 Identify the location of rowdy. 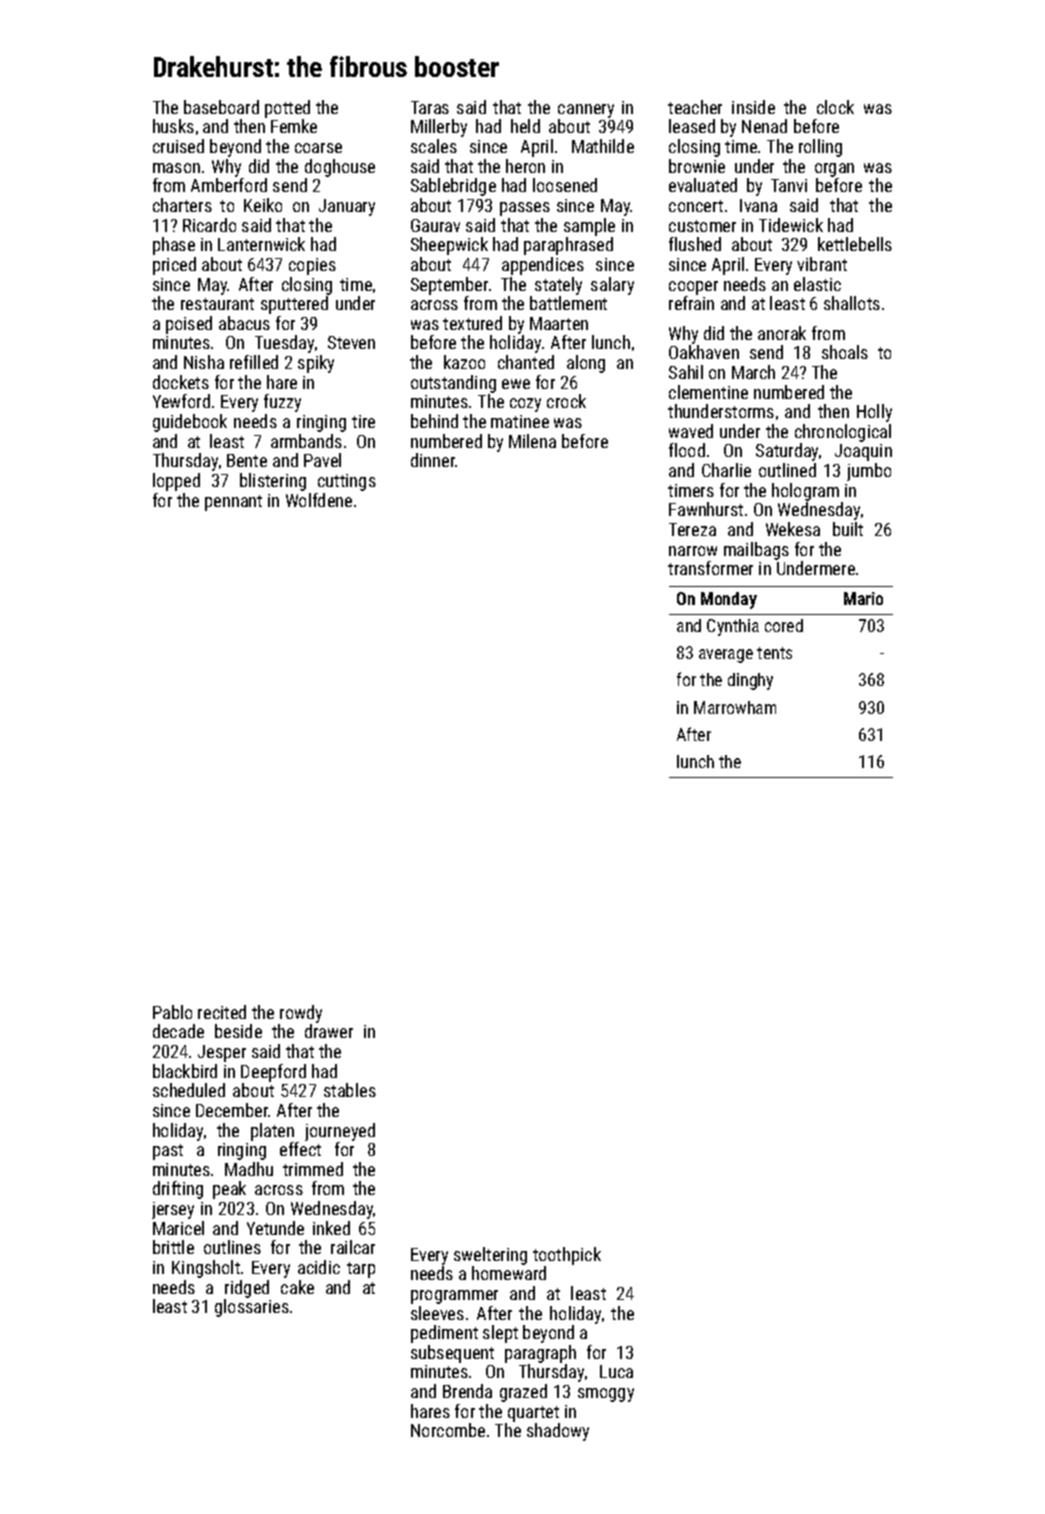
(301, 1014).
